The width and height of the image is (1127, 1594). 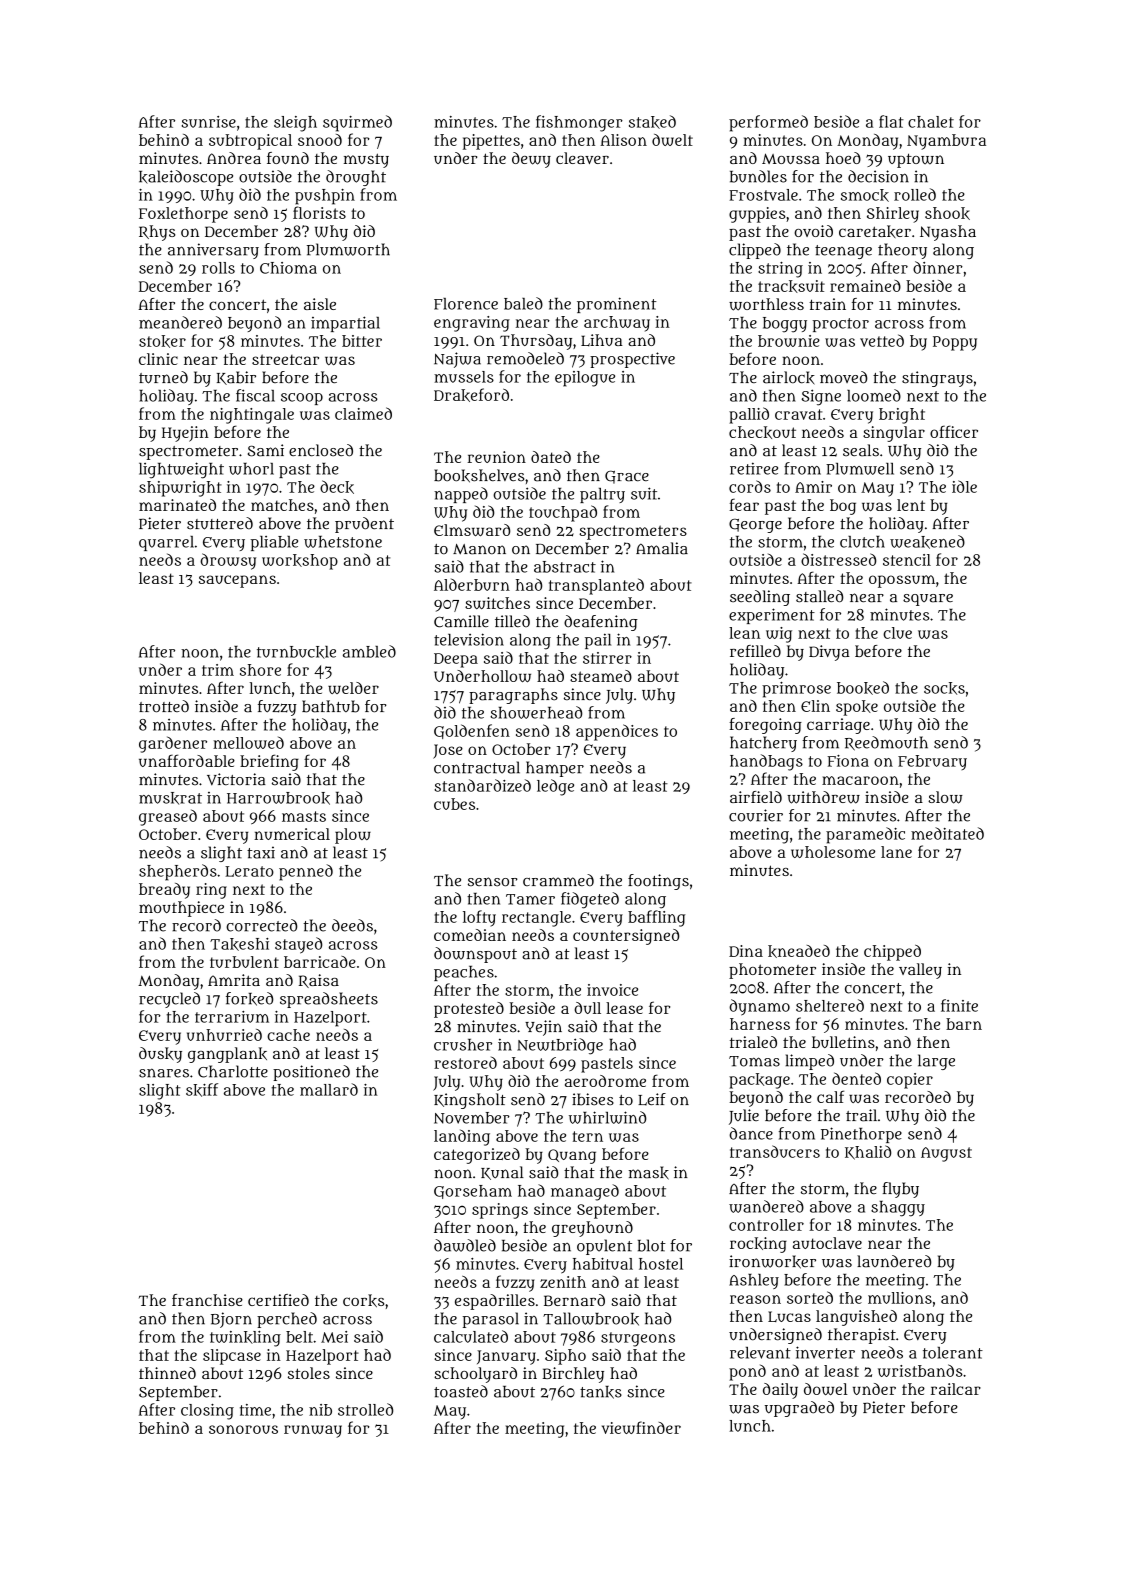 What do you see at coordinates (632, 360) in the image?
I see `prospective` at bounding box center [632, 360].
